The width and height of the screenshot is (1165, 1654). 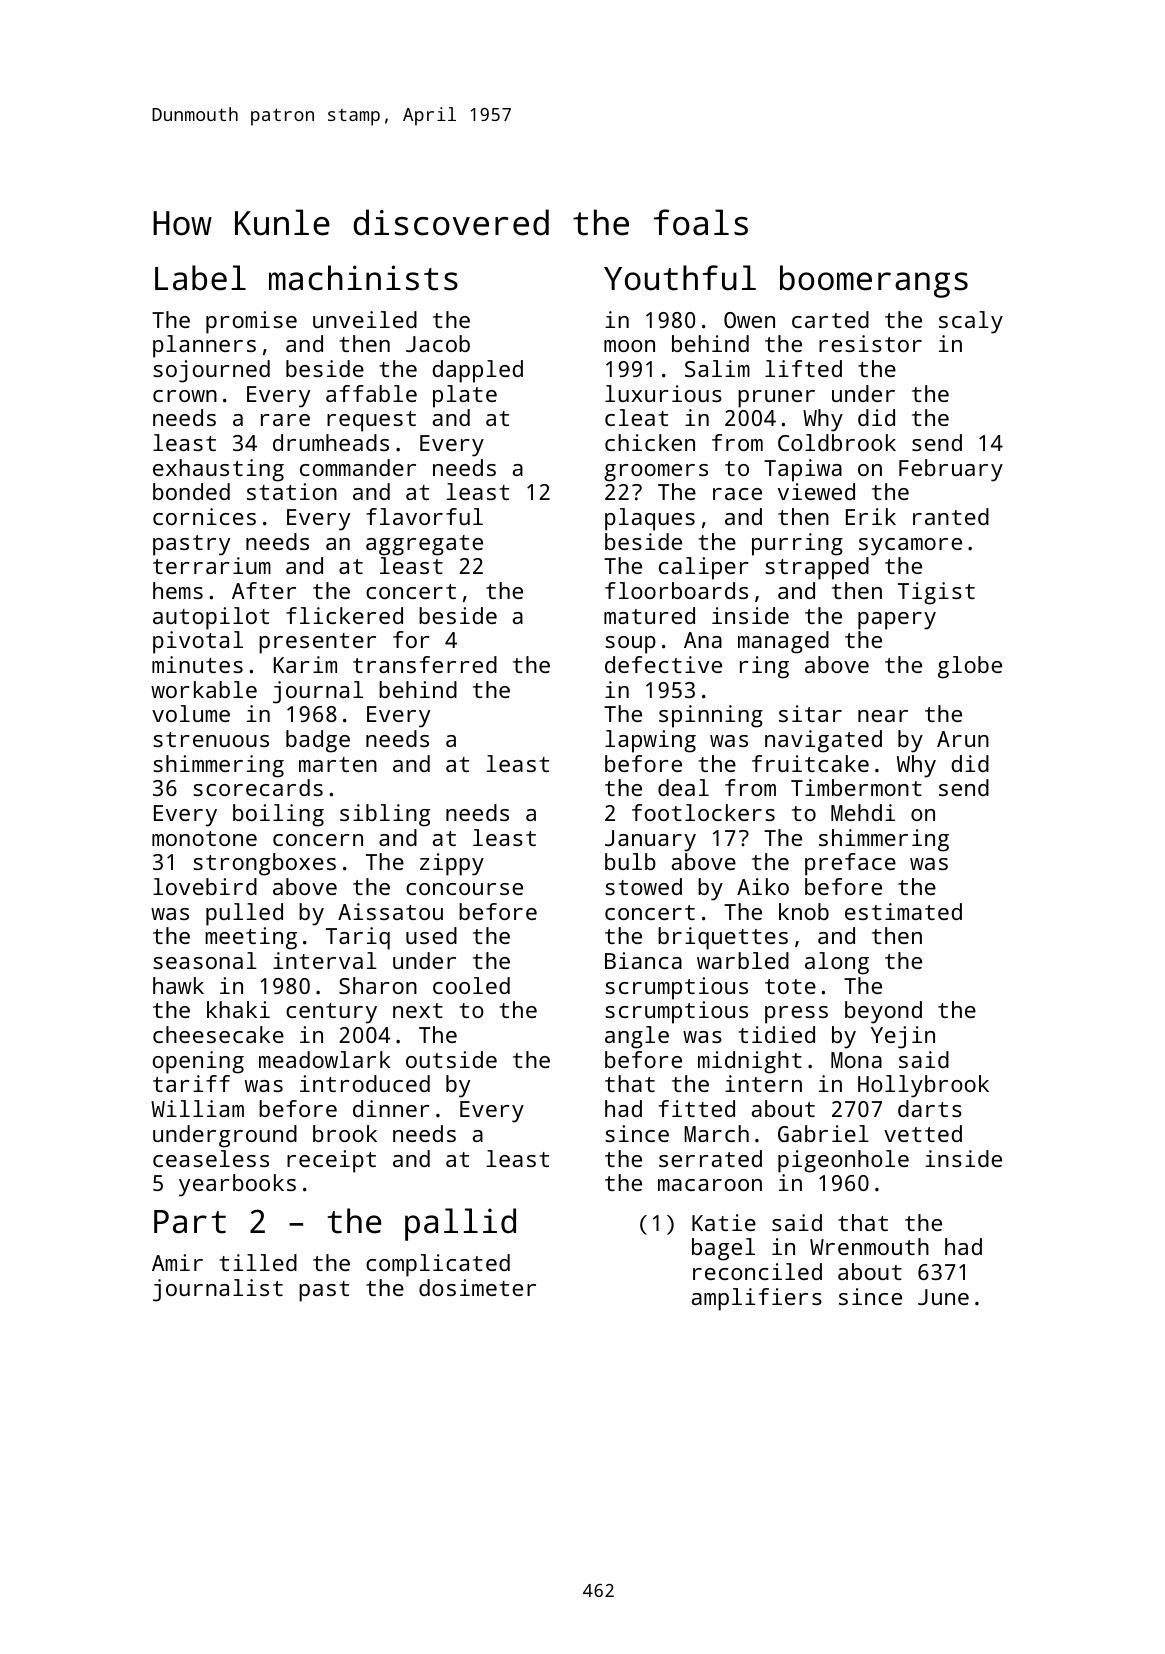 What do you see at coordinates (680, 278) in the screenshot?
I see `Youthful` at bounding box center [680, 278].
